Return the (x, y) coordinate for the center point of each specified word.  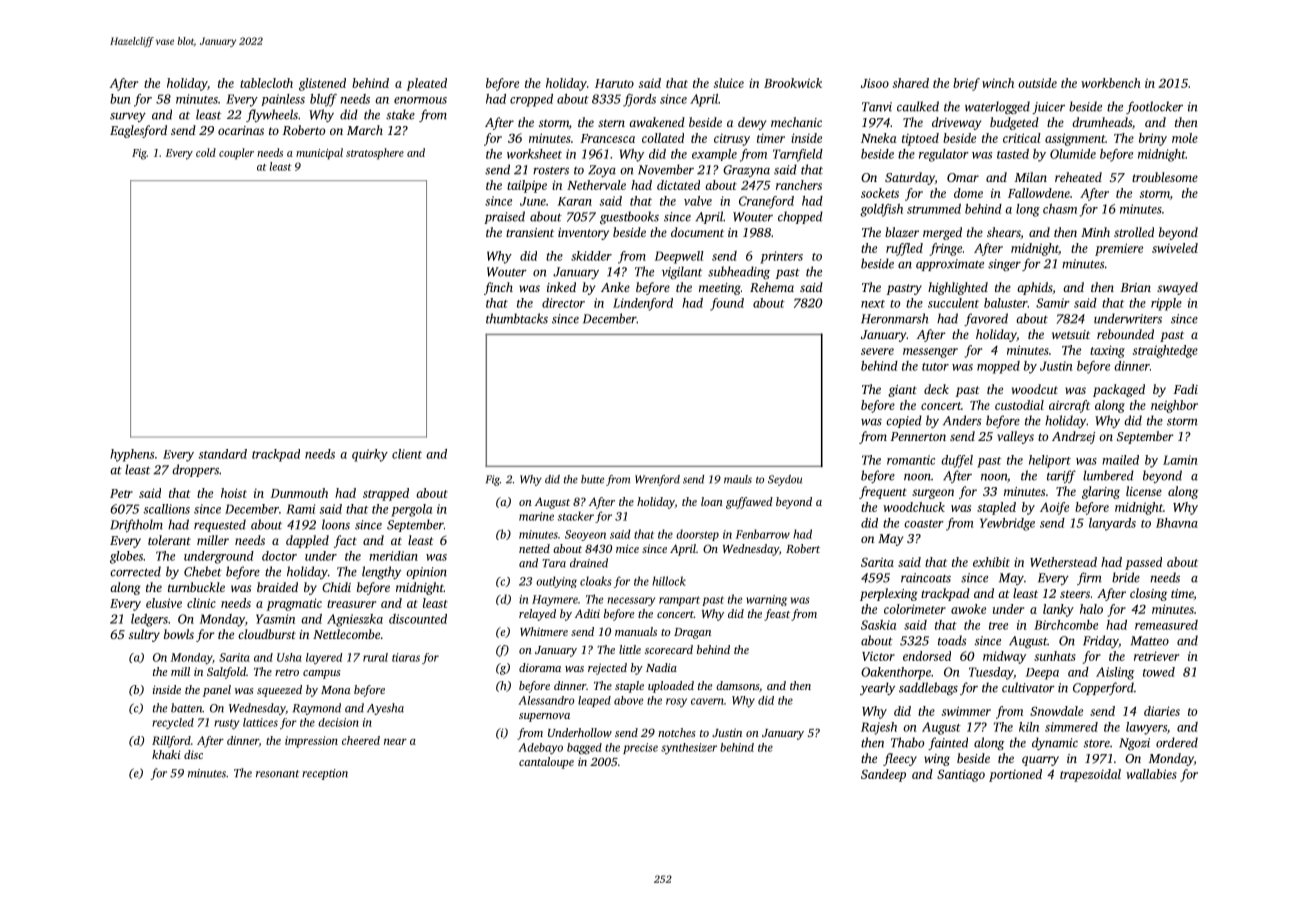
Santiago (961, 775)
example (714, 155)
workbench (1111, 83)
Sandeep (883, 775)
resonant (277, 774)
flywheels (272, 115)
